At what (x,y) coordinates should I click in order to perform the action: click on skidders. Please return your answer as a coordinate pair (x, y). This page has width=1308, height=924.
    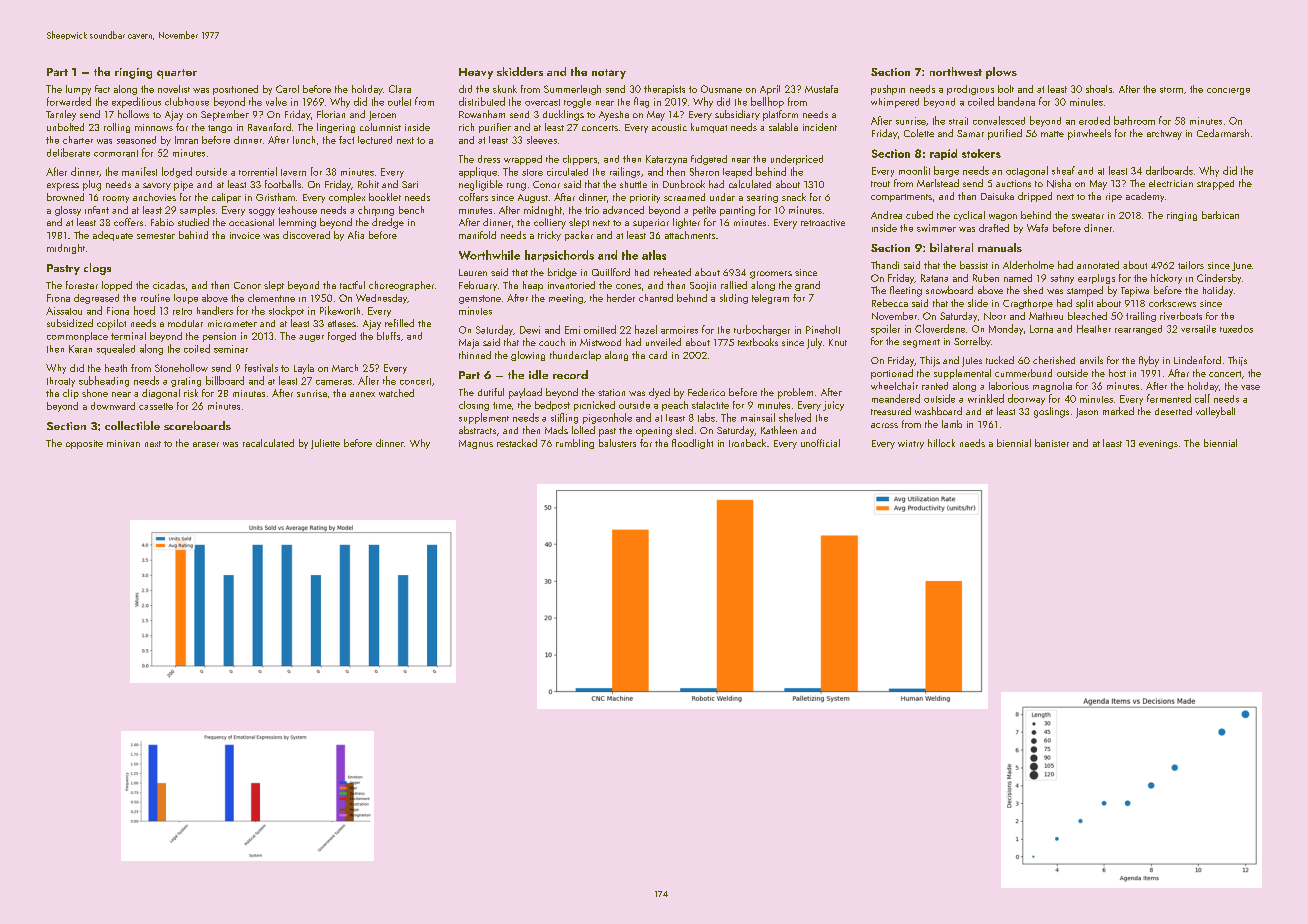
    Looking at the image, I should click on (520, 71).
